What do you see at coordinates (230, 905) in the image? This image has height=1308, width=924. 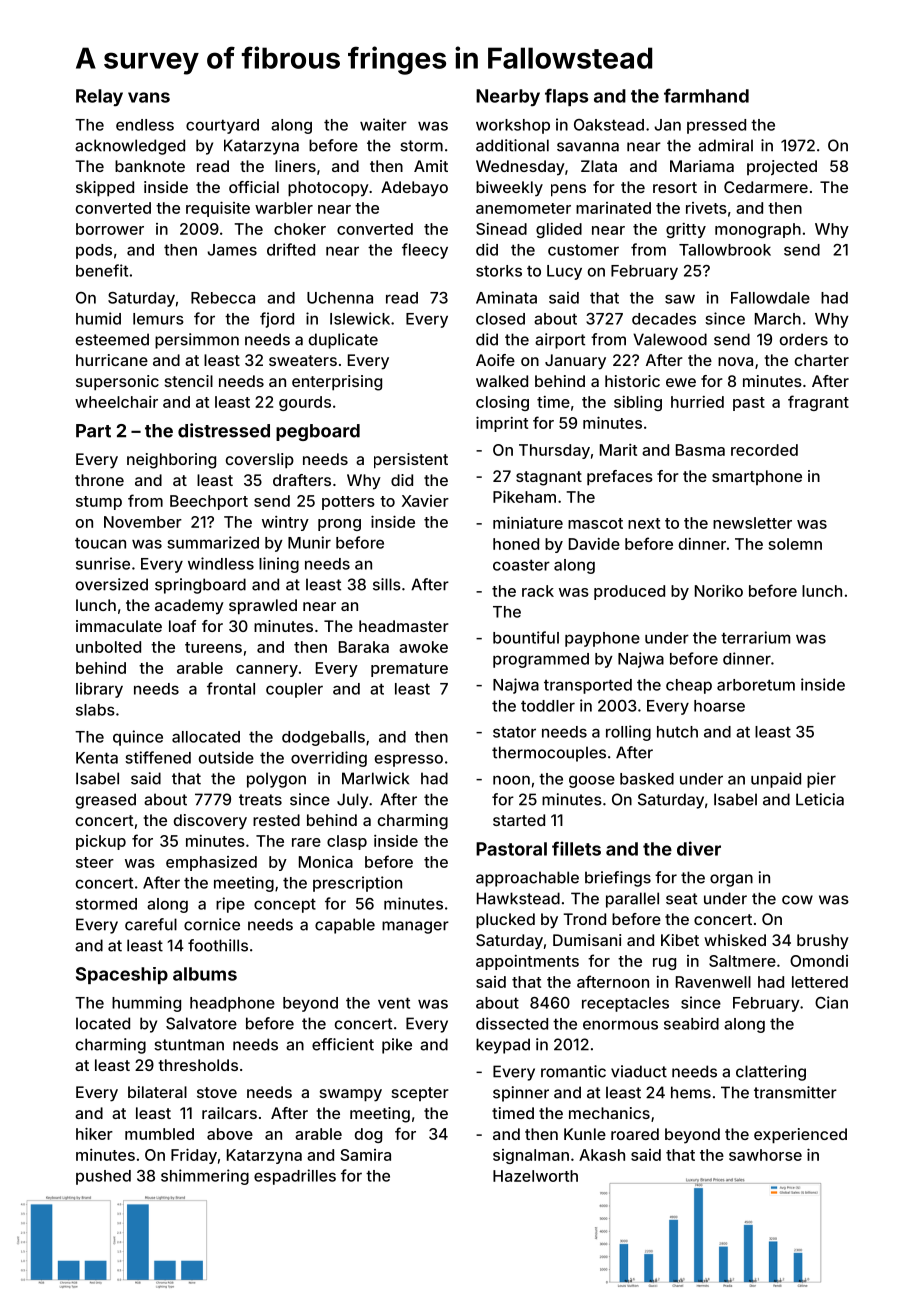 I see `ripe` at bounding box center [230, 905].
